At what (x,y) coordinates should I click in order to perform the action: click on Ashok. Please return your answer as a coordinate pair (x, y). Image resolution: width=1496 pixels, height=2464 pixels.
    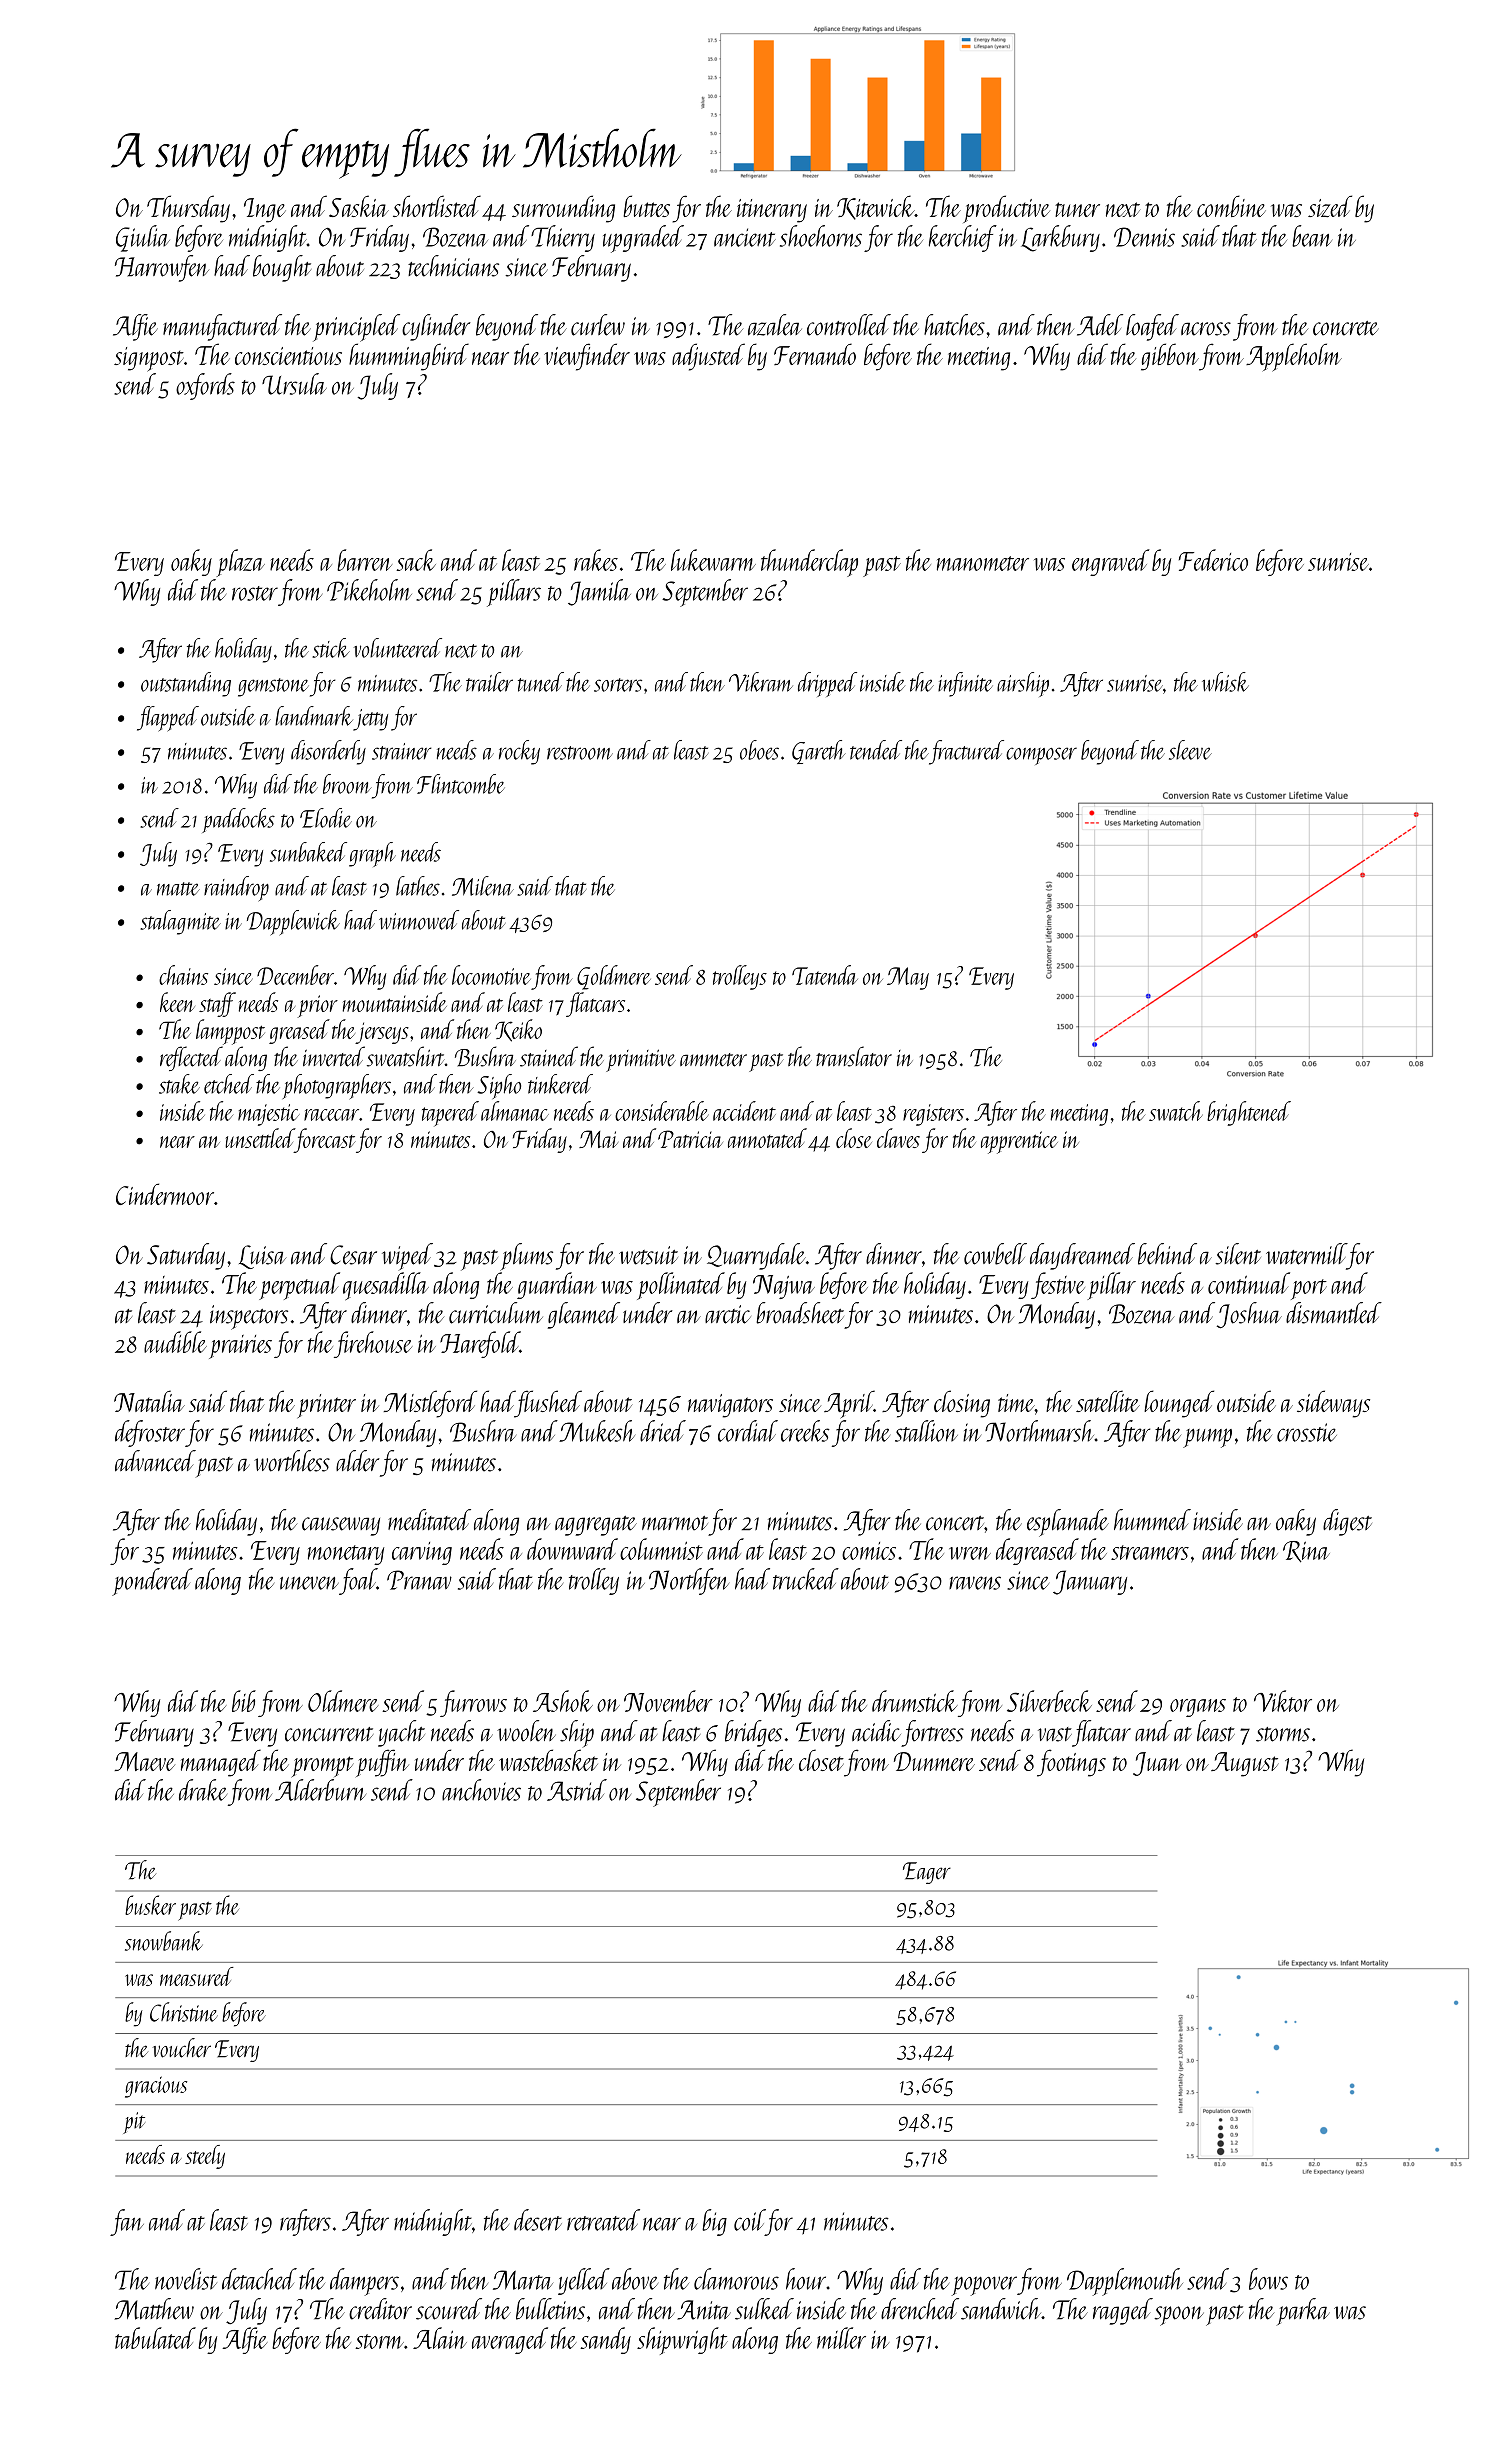
    Looking at the image, I should click on (563, 1701).
